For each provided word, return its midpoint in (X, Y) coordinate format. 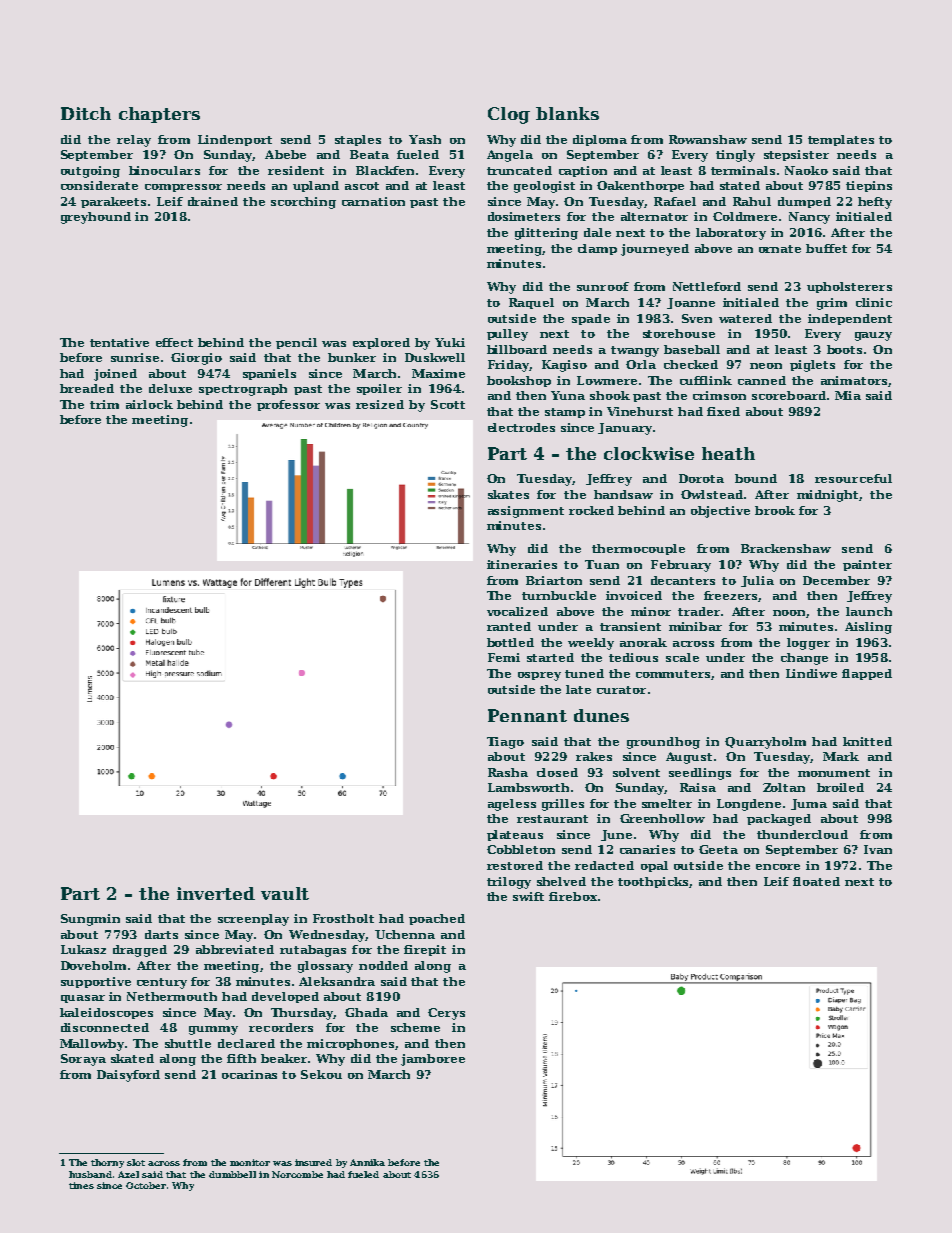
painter (867, 565)
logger (808, 644)
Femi (504, 657)
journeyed (655, 250)
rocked (591, 510)
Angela (510, 156)
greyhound (96, 218)
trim (104, 404)
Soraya (83, 1060)
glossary (325, 967)
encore (778, 867)
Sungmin (90, 920)
